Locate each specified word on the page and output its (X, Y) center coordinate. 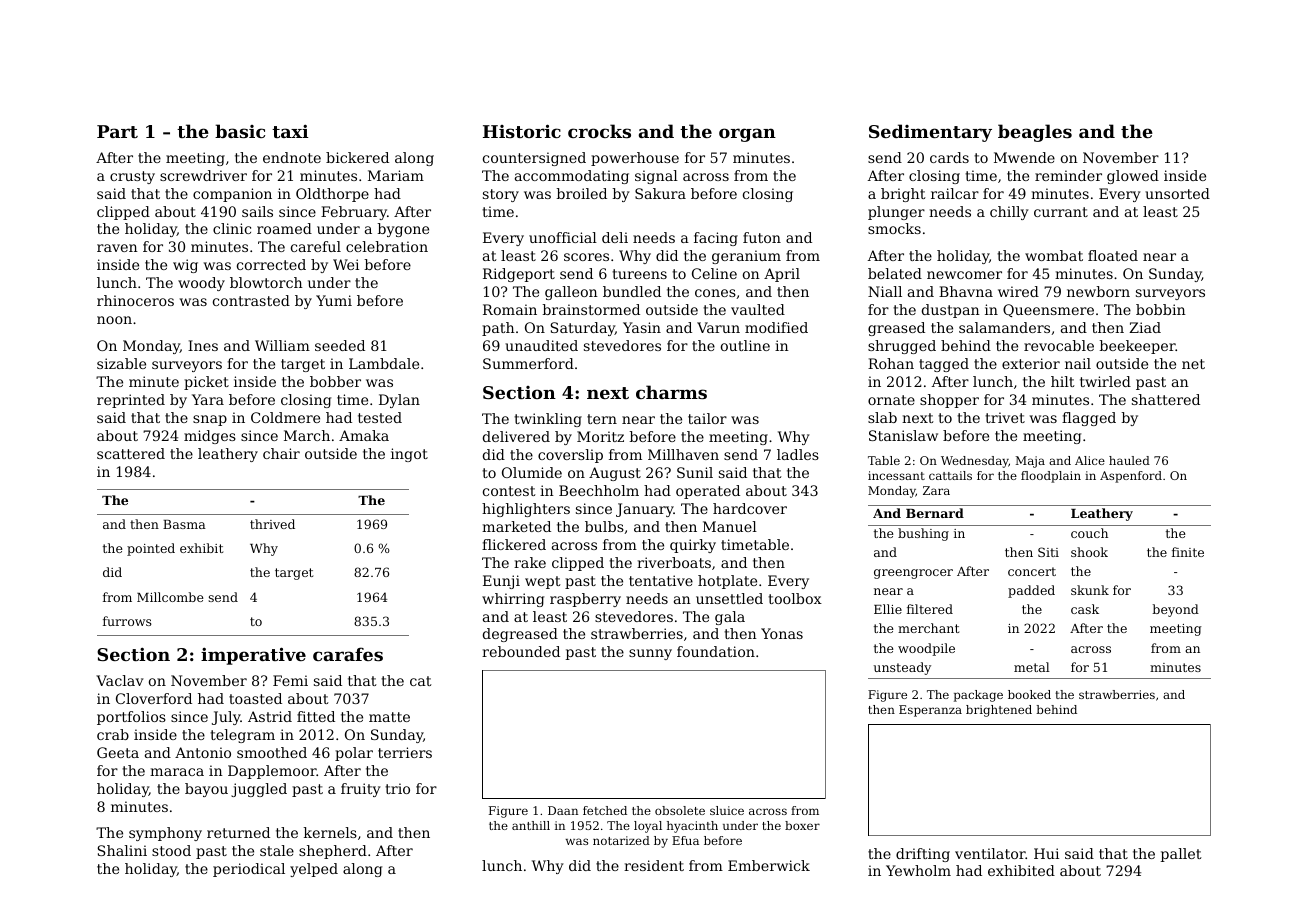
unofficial (563, 237)
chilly (1009, 213)
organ (747, 135)
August (615, 474)
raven (117, 248)
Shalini (122, 850)
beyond (1175, 610)
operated (708, 492)
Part (117, 131)
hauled (1129, 460)
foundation (716, 651)
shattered (1166, 399)
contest (509, 491)
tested (380, 417)
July (226, 718)
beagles (1035, 133)
